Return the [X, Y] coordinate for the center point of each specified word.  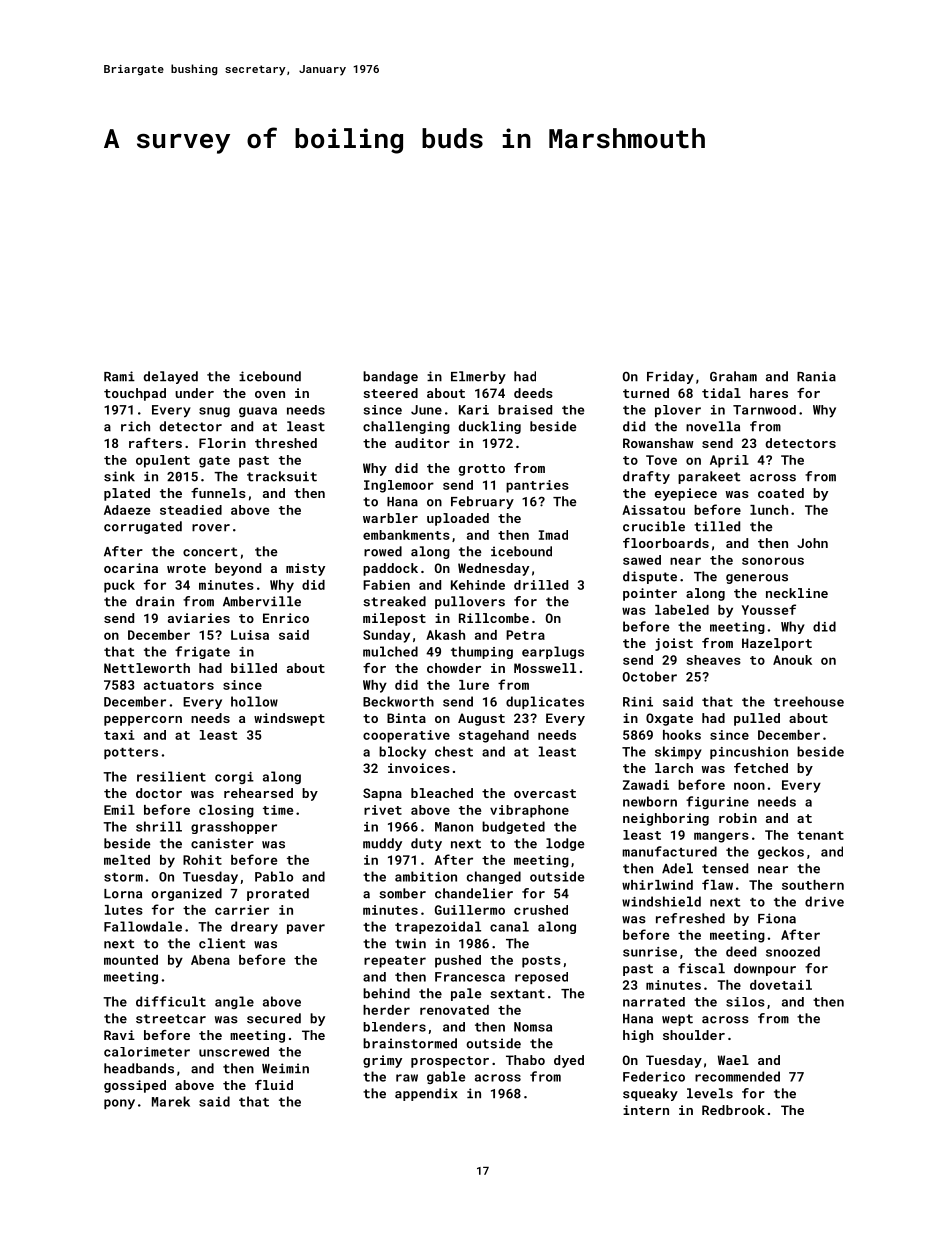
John [812, 543]
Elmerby [478, 377]
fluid [274, 1085]
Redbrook [733, 1110]
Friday [670, 377]
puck [119, 586]
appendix [426, 1094]
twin [410, 943]
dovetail [781, 985]
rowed [383, 551]
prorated [278, 894]
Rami [119, 376]
